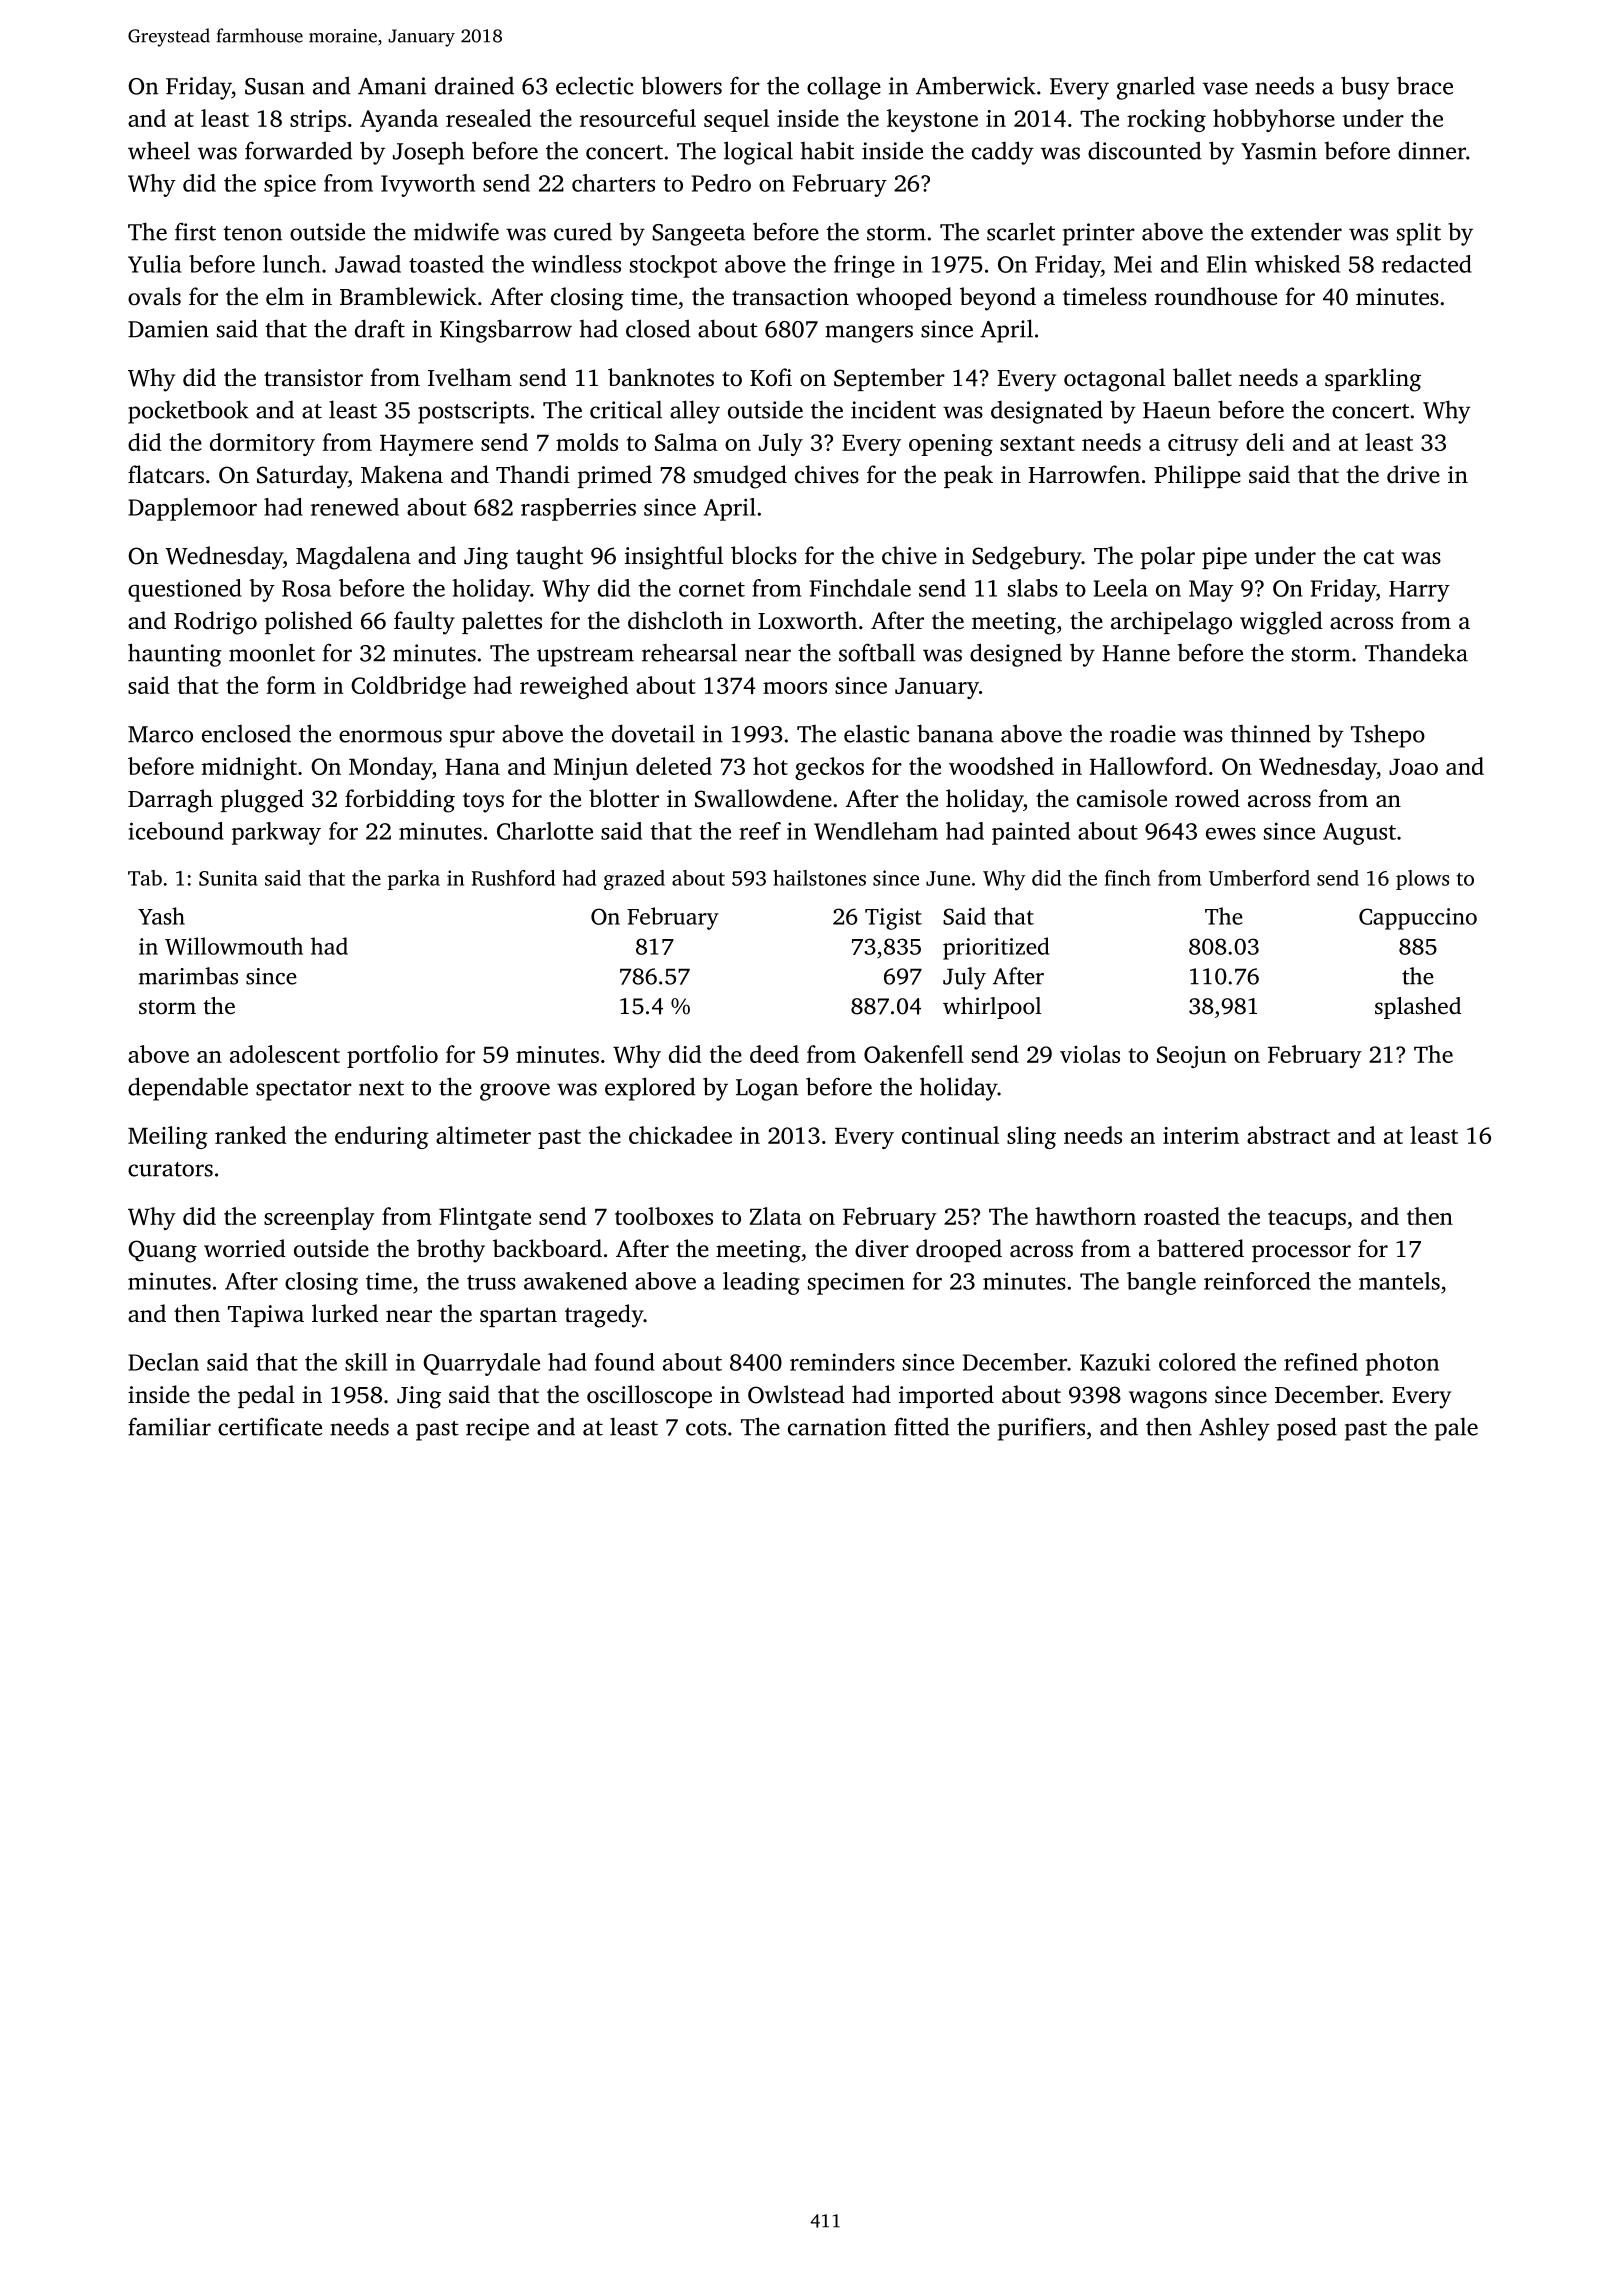 The height and width of the screenshot is (2292, 1620). Describe the element at coordinates (1425, 85) in the screenshot. I see `brace` at that location.
